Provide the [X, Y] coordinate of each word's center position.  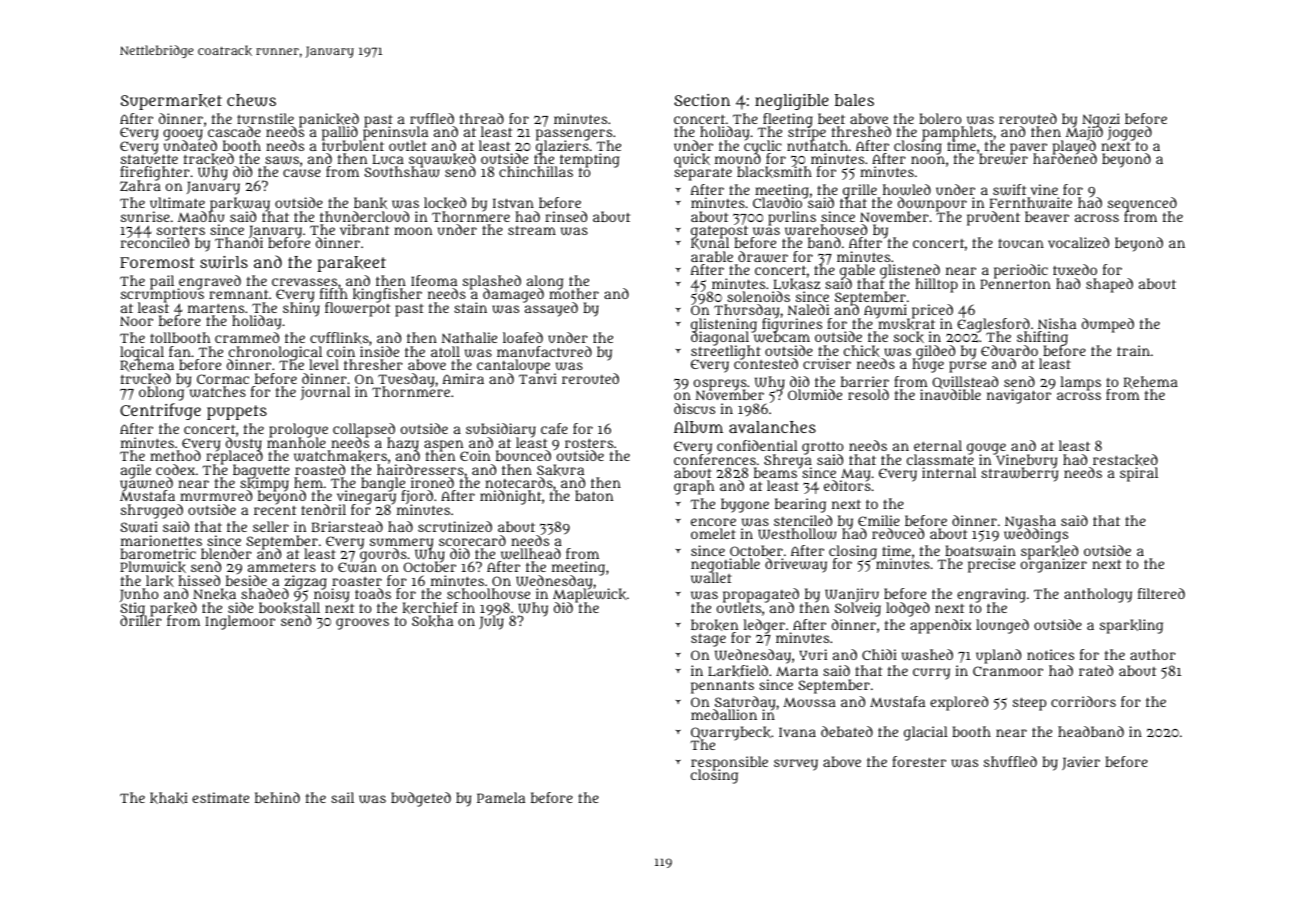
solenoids [758, 296]
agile [136, 471]
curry [931, 674]
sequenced [1142, 204]
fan [180, 351]
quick [692, 160]
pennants [722, 687]
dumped [1108, 325]
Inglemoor [240, 622]
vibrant [364, 229]
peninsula [395, 134]
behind [277, 797]
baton [594, 495]
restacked [1125, 460]
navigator [1019, 397]
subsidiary [501, 430]
